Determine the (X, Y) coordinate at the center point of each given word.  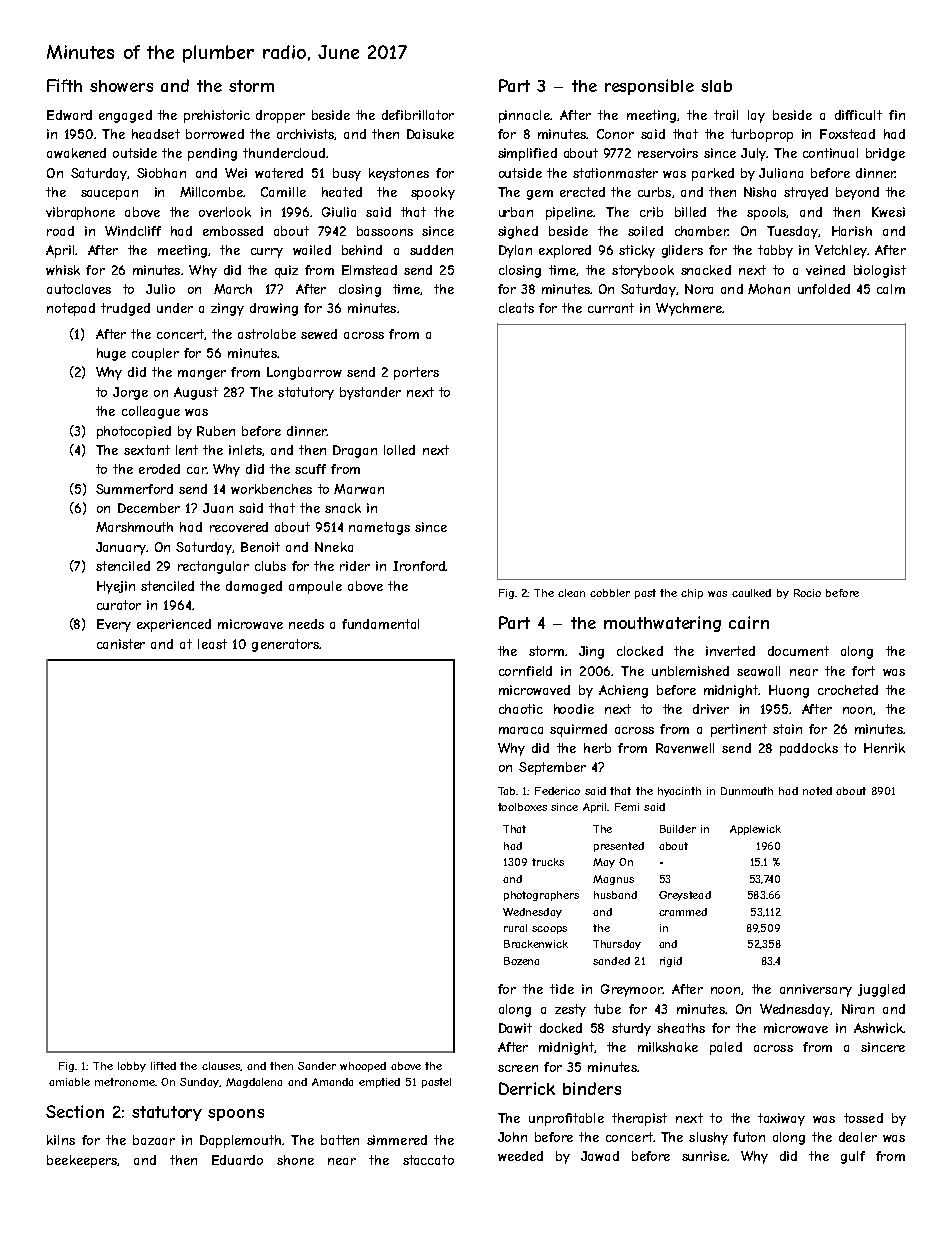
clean (571, 593)
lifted (163, 1066)
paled (726, 1048)
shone (295, 1160)
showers (121, 86)
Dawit (515, 1028)
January (121, 548)
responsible (649, 87)
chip (692, 594)
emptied (379, 1083)
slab (716, 86)
